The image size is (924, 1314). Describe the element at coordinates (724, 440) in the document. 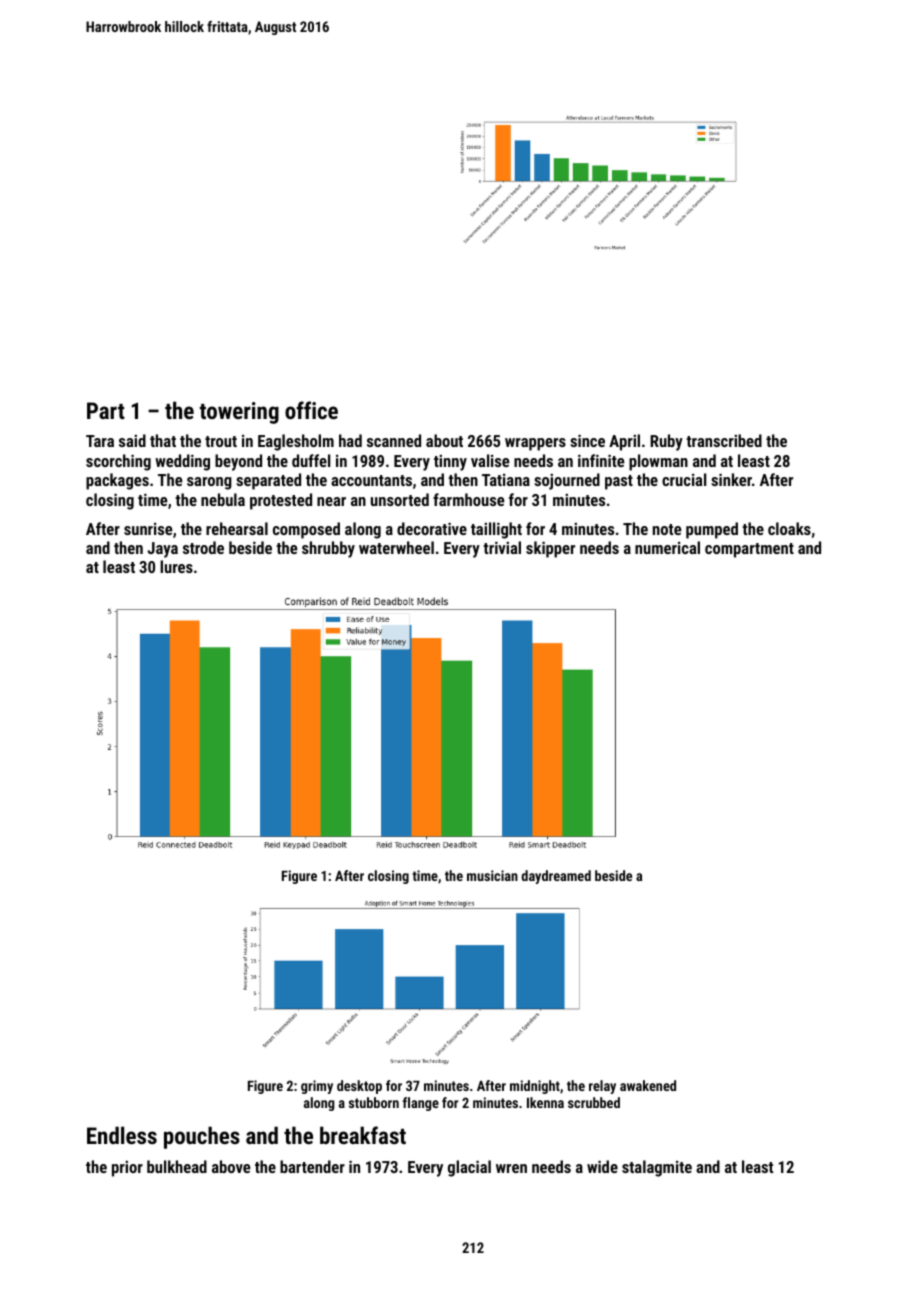

I see `transcribed` at that location.
